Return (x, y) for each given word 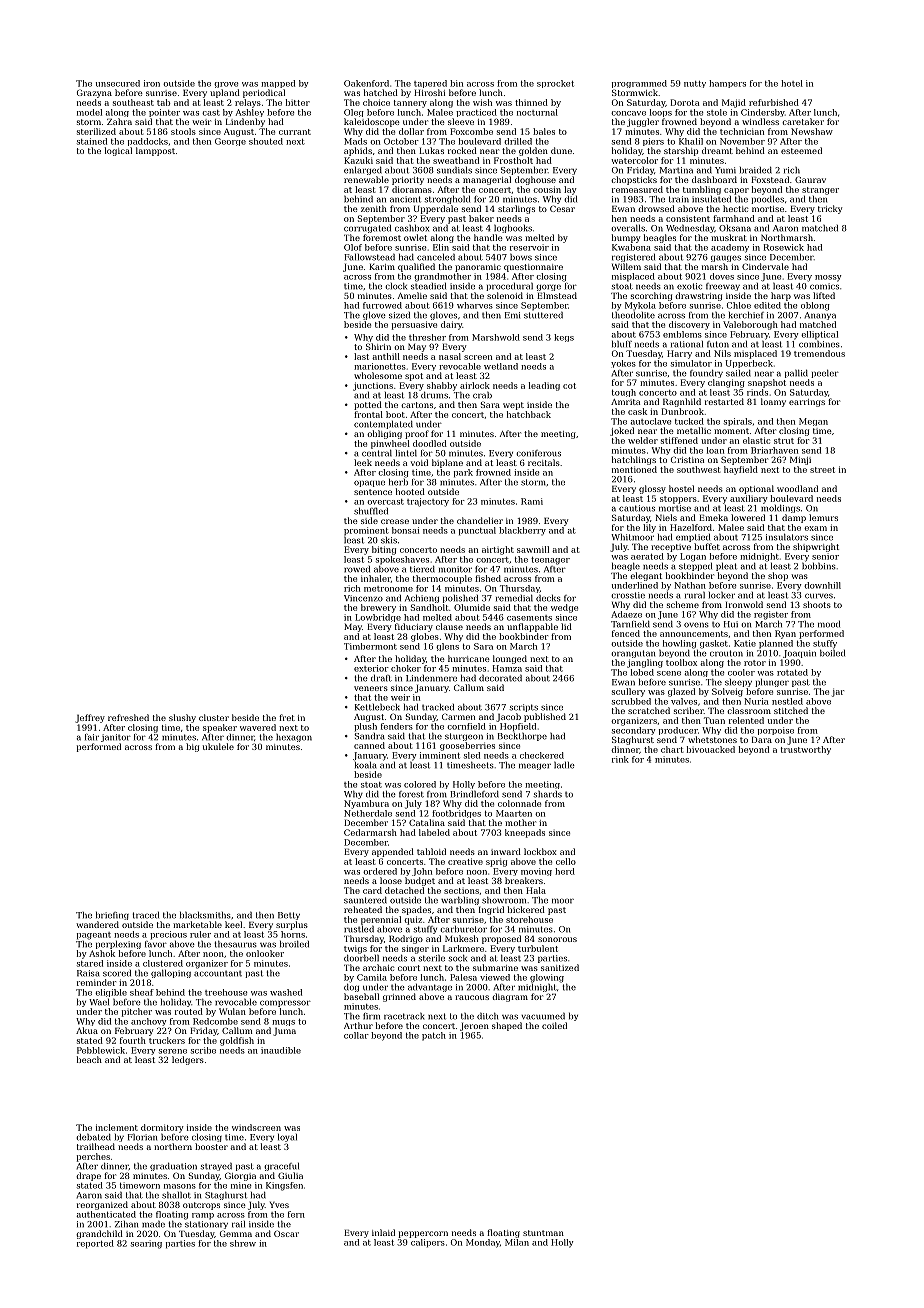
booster (211, 1146)
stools (183, 131)
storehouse (529, 919)
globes (425, 637)
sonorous (557, 939)
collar (356, 1035)
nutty (695, 84)
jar (838, 692)
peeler (825, 373)
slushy (182, 718)
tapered (430, 84)
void (419, 462)
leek (363, 462)
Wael (99, 1002)
